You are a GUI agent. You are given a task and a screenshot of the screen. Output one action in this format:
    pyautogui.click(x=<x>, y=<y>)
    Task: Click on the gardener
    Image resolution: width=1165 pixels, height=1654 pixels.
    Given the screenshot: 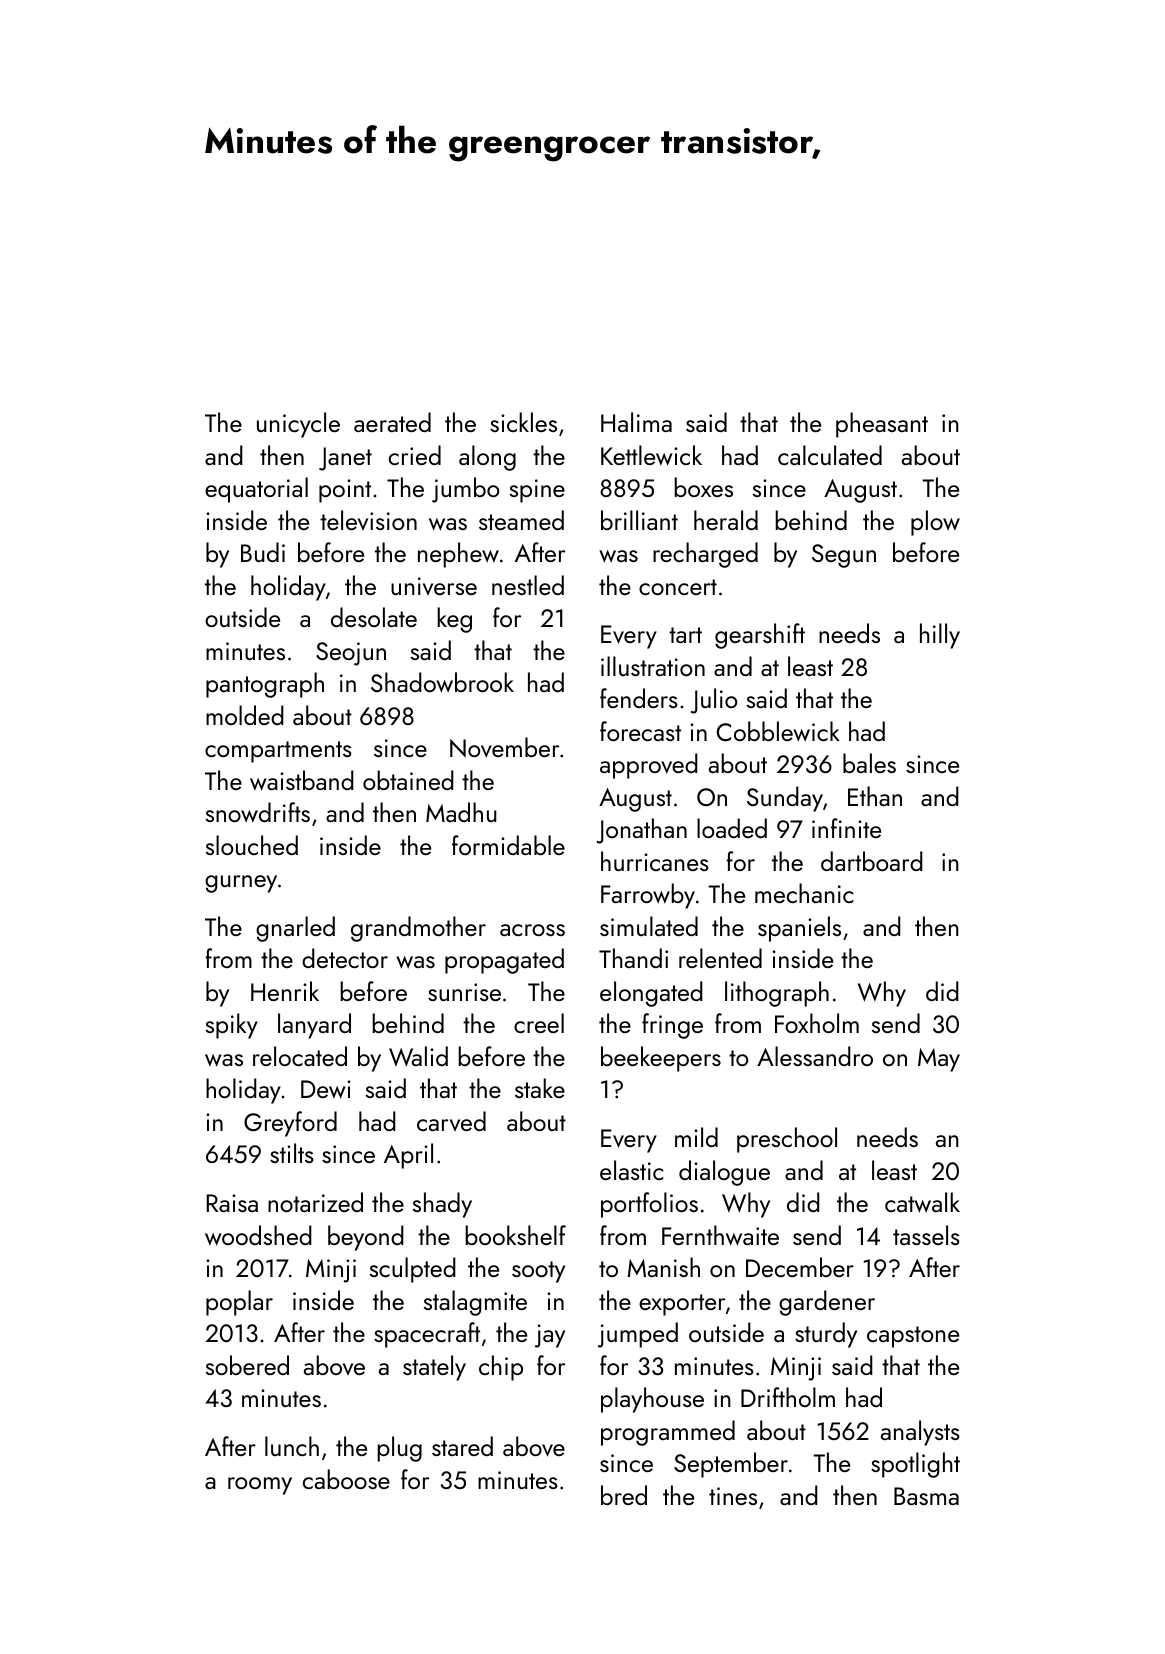 What is the action you would take?
    pyautogui.click(x=827, y=1303)
